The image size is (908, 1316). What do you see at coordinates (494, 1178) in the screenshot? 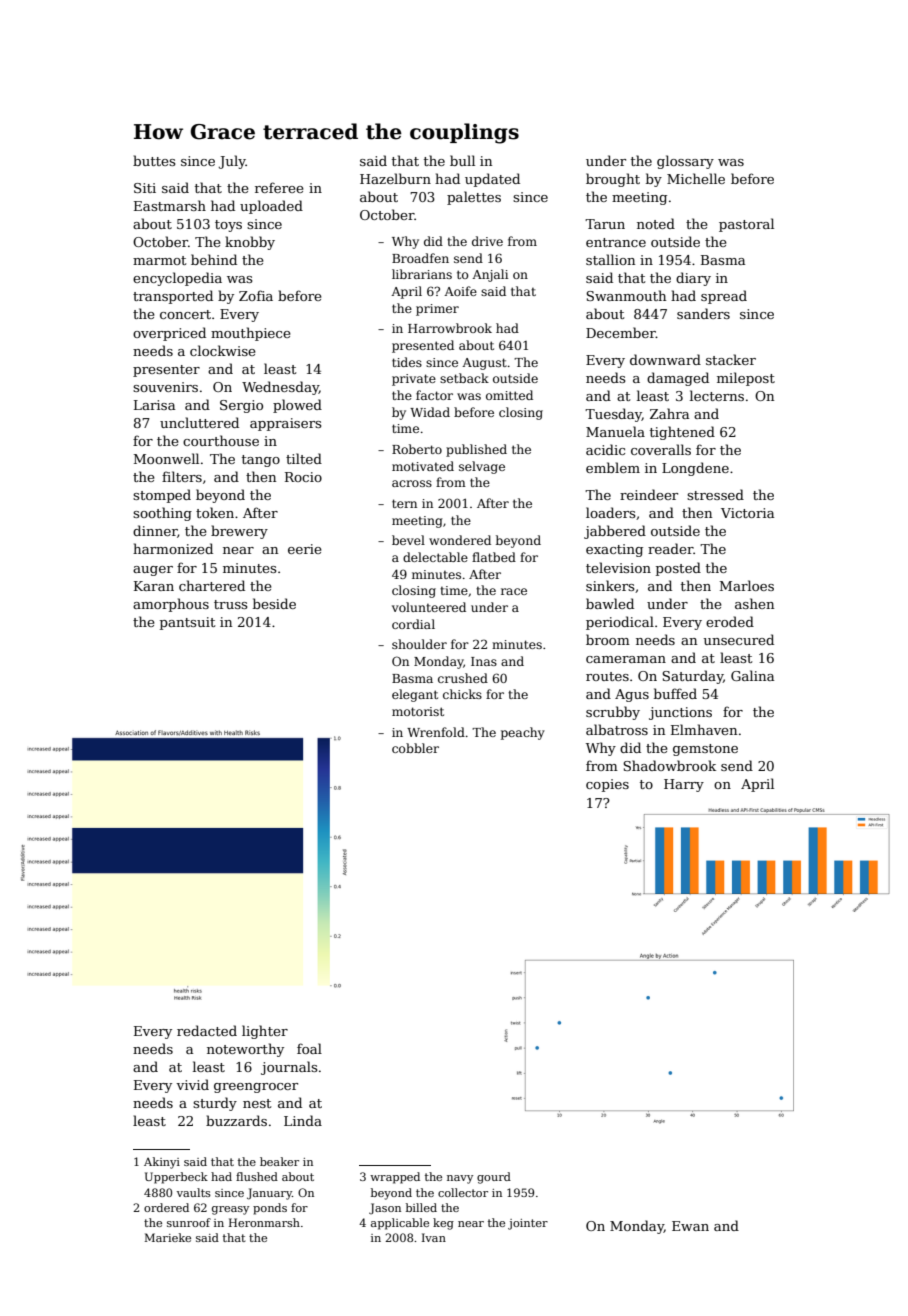
I see `gourd` at bounding box center [494, 1178].
